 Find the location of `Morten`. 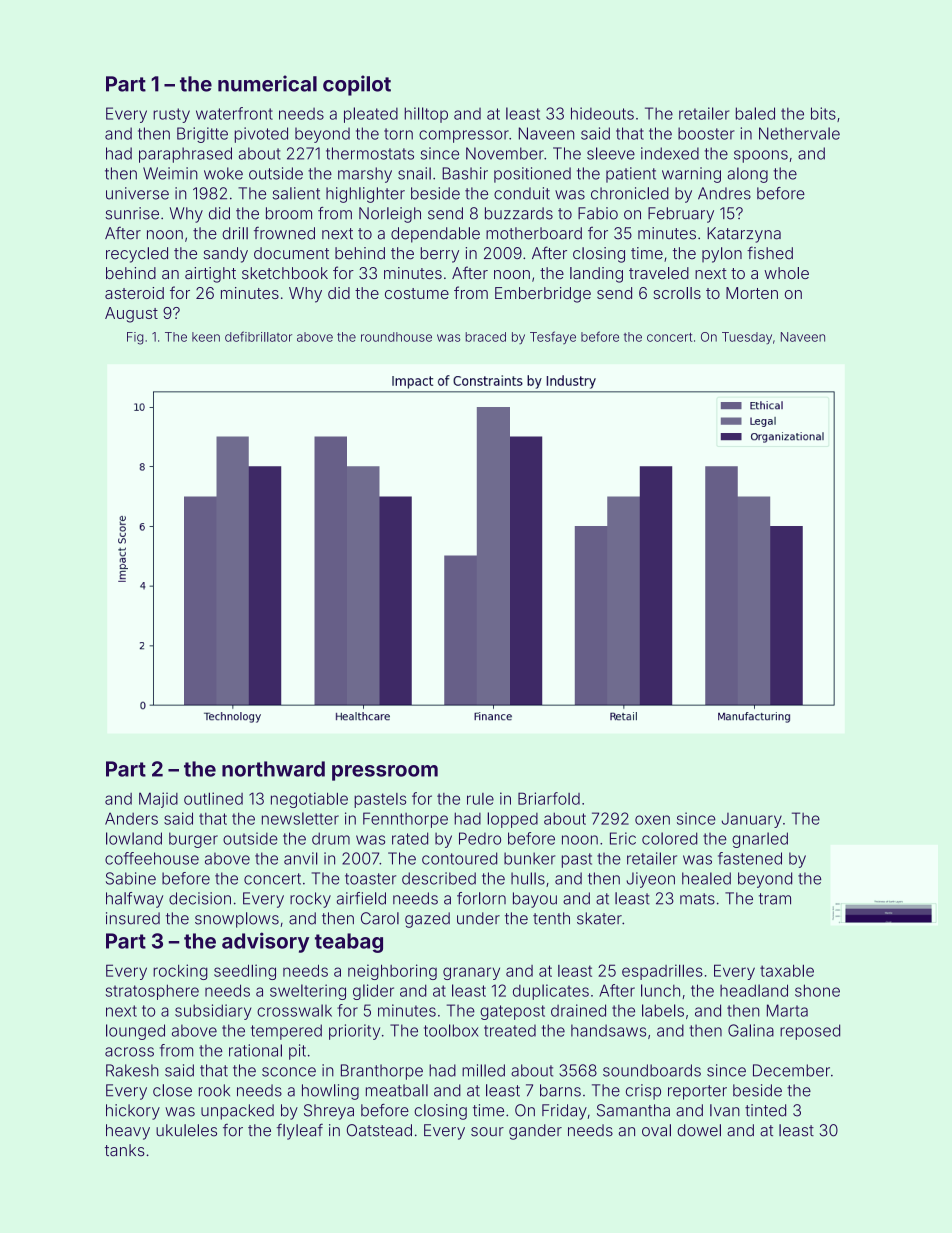

Morten is located at coordinates (752, 293).
